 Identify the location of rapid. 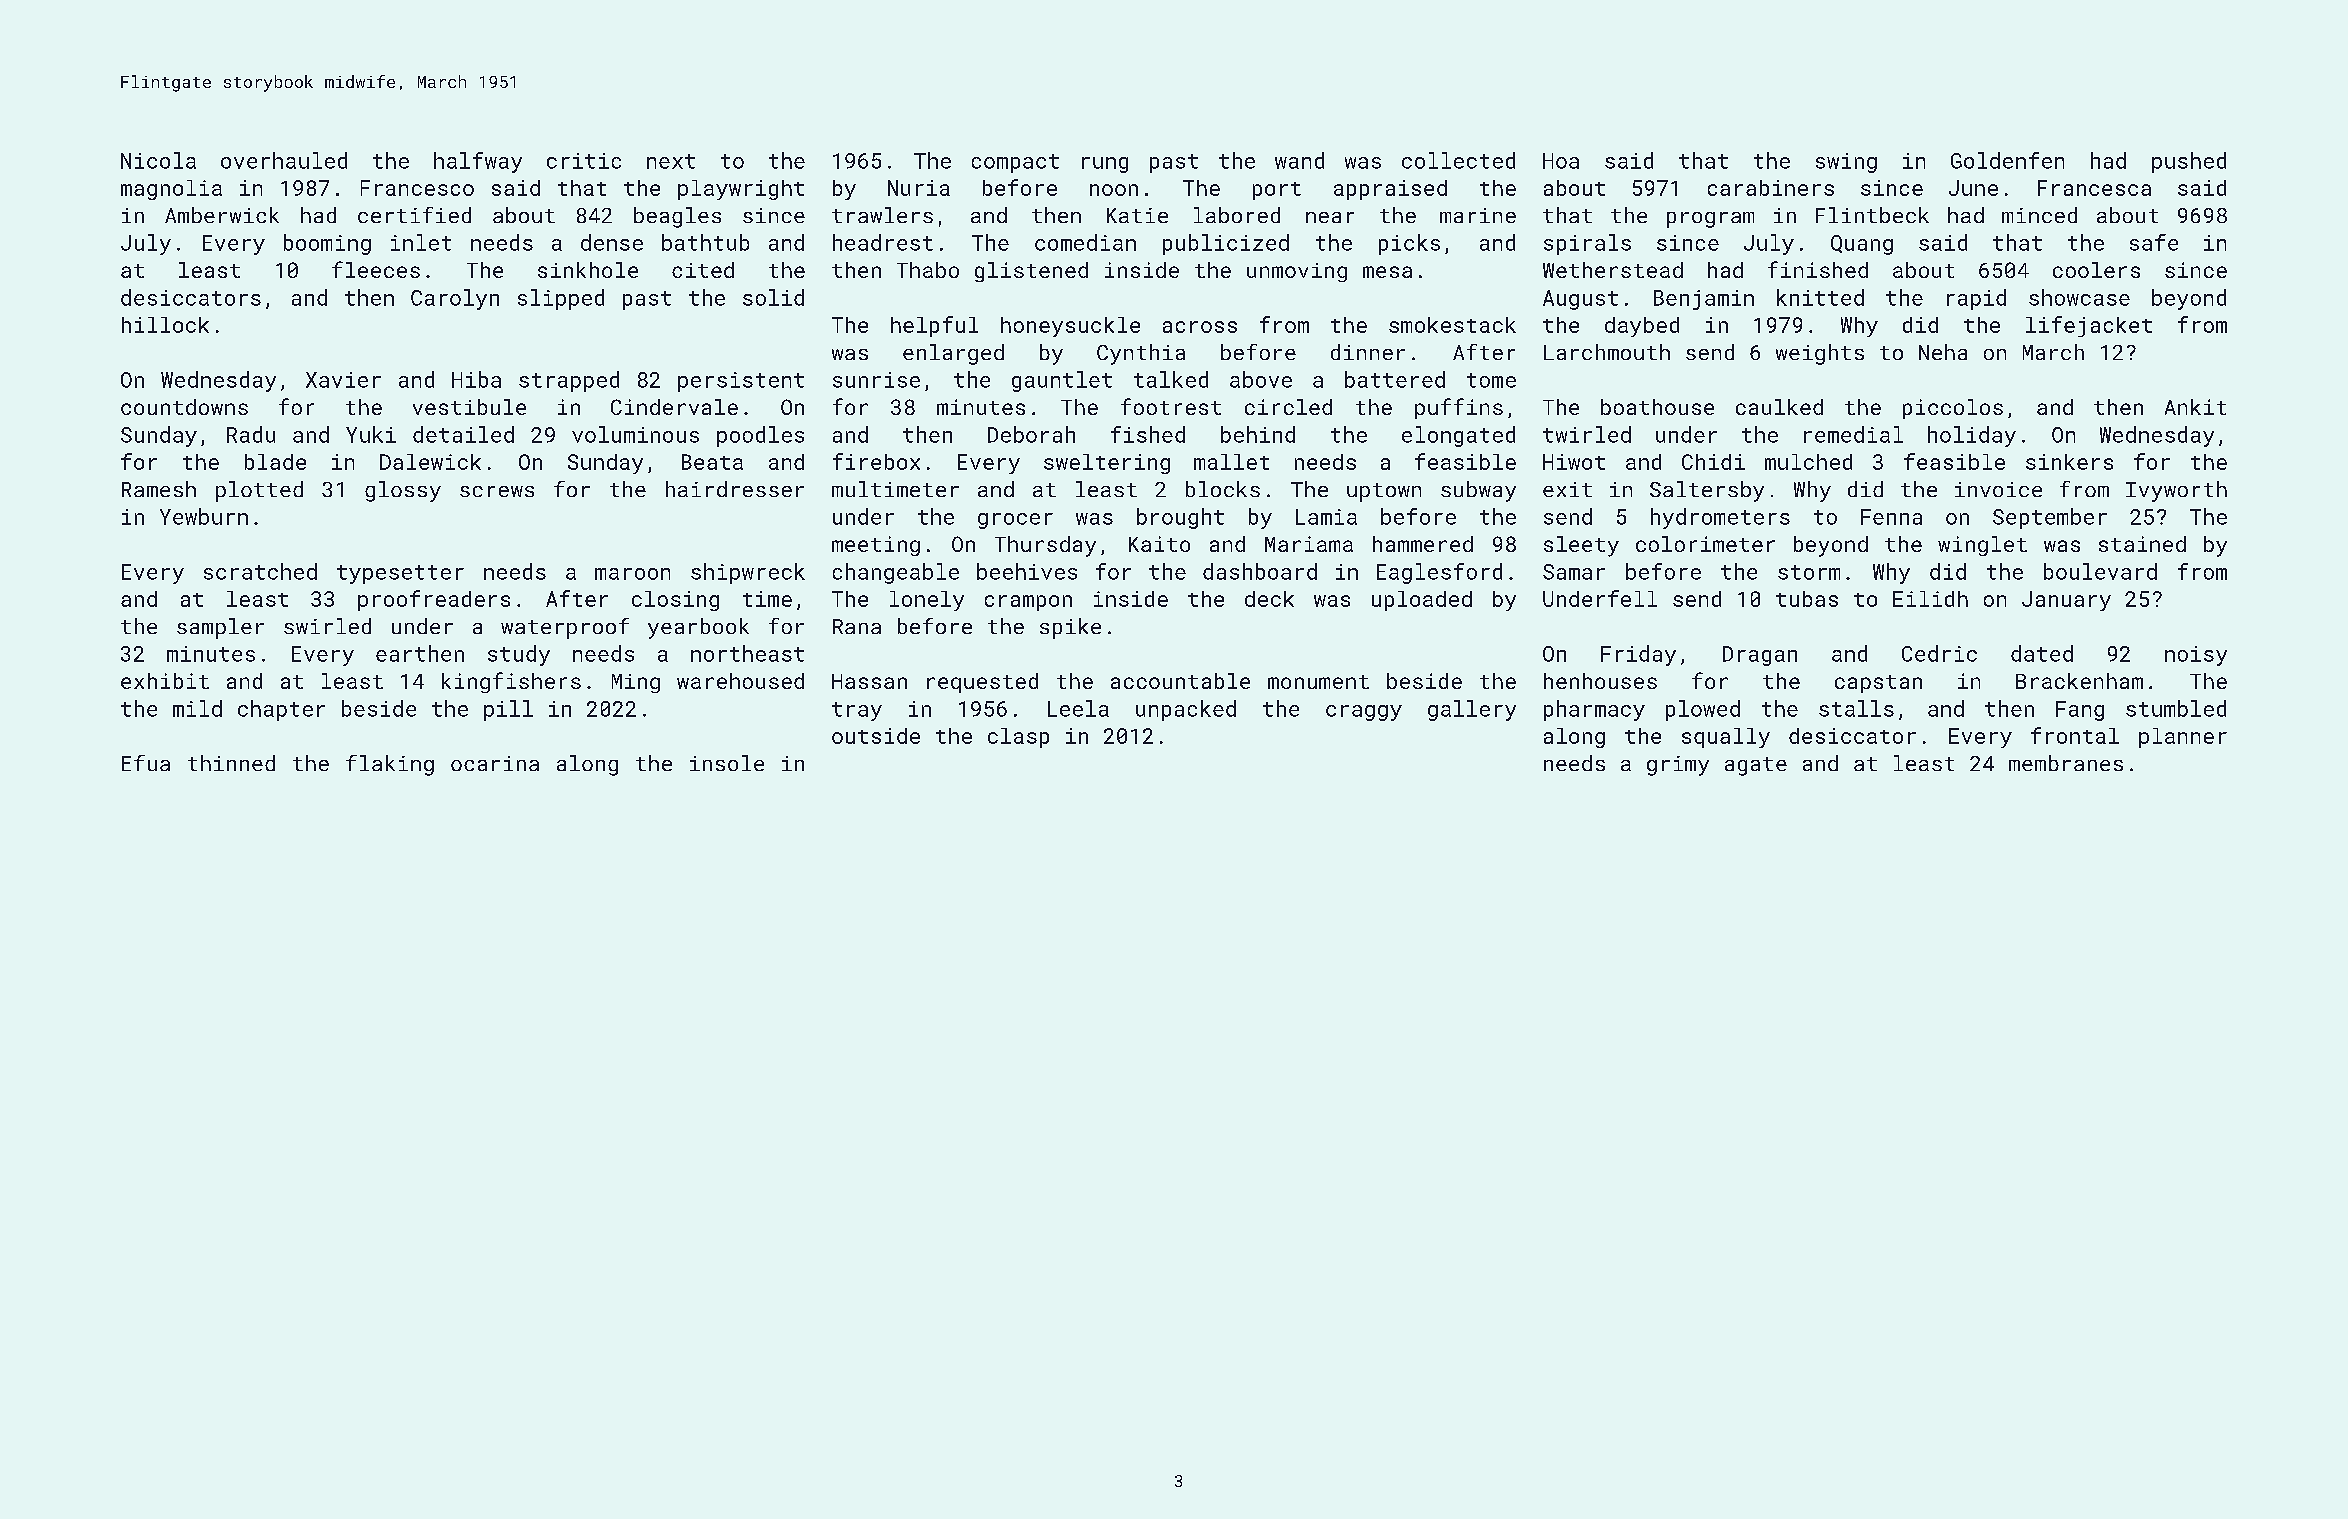
(1976, 299).
